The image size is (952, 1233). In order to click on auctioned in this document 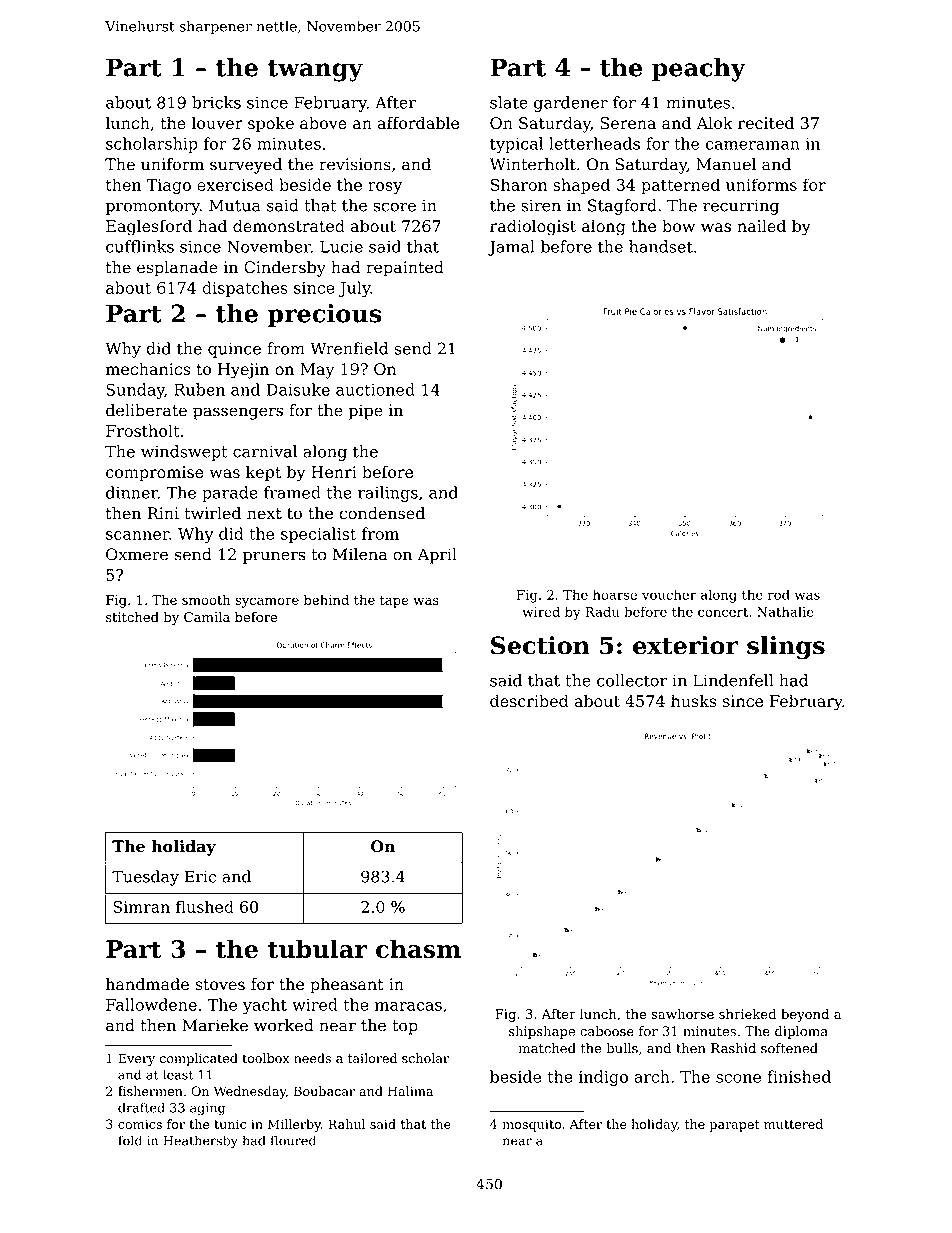, I will do `click(375, 389)`.
